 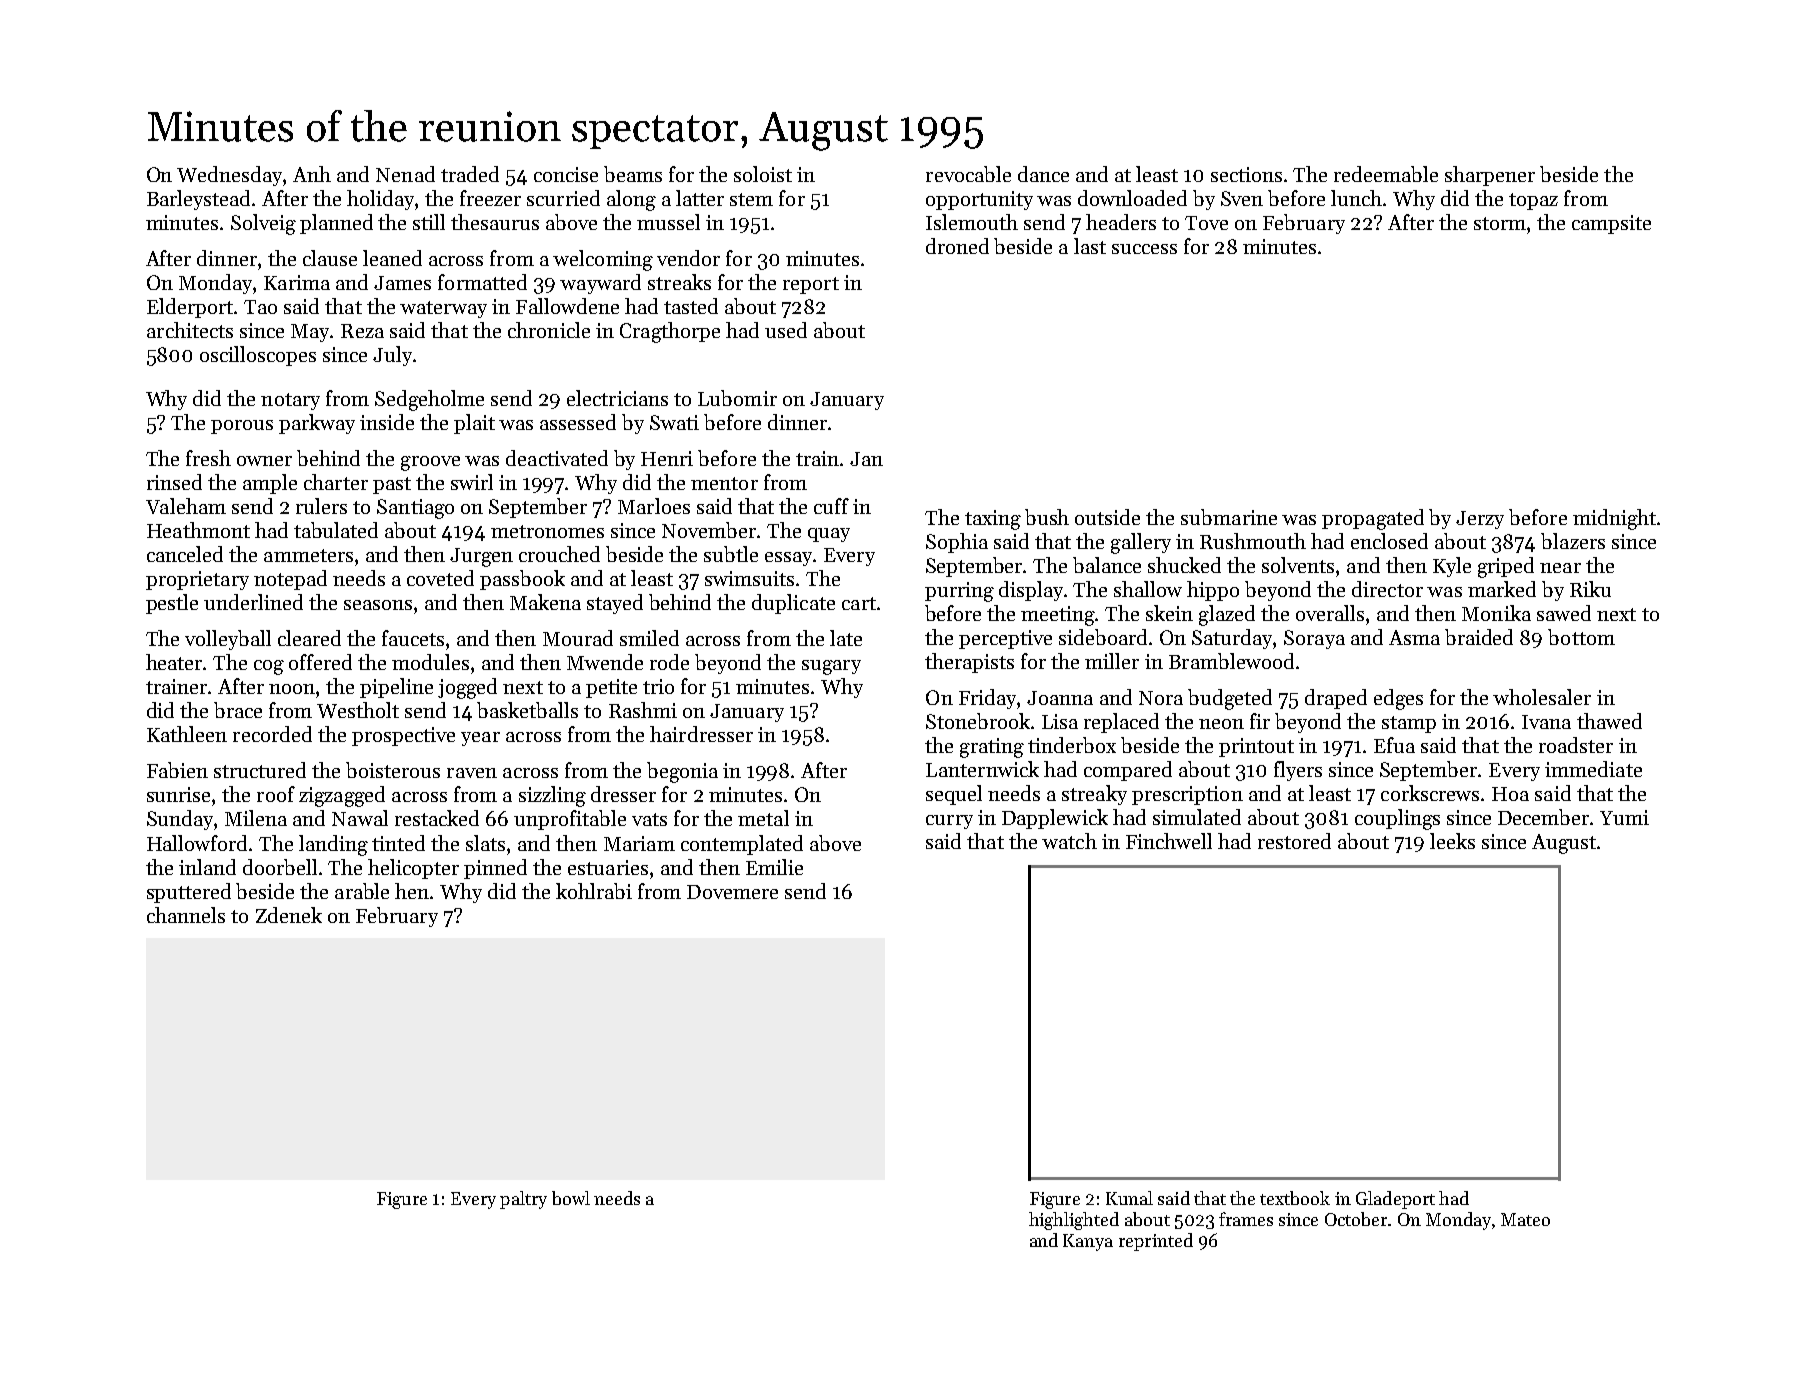 I want to click on Zdenek, so click(x=289, y=915).
